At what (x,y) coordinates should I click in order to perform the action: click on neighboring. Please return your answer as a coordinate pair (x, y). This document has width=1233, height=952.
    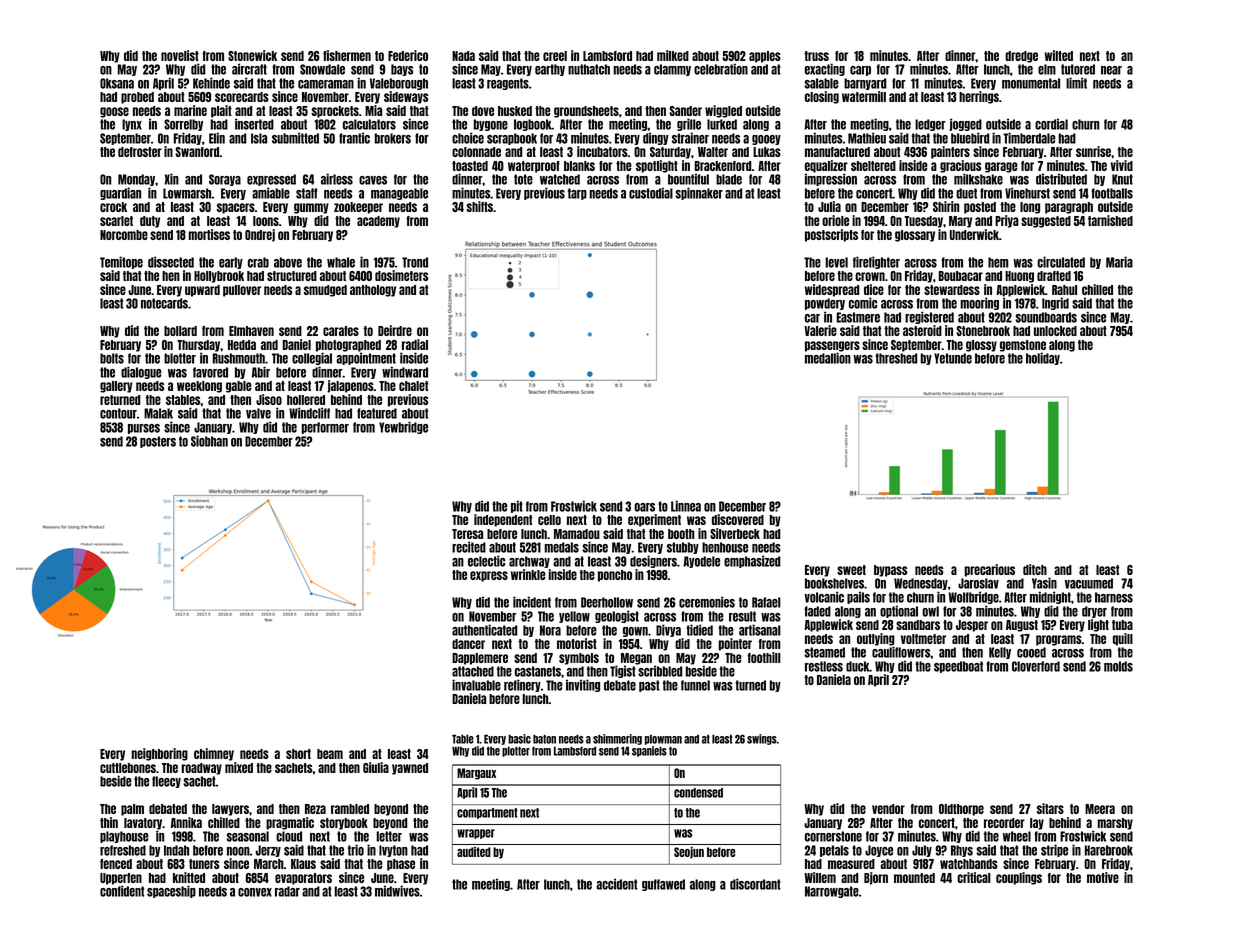
    Looking at the image, I should click on (159, 754).
